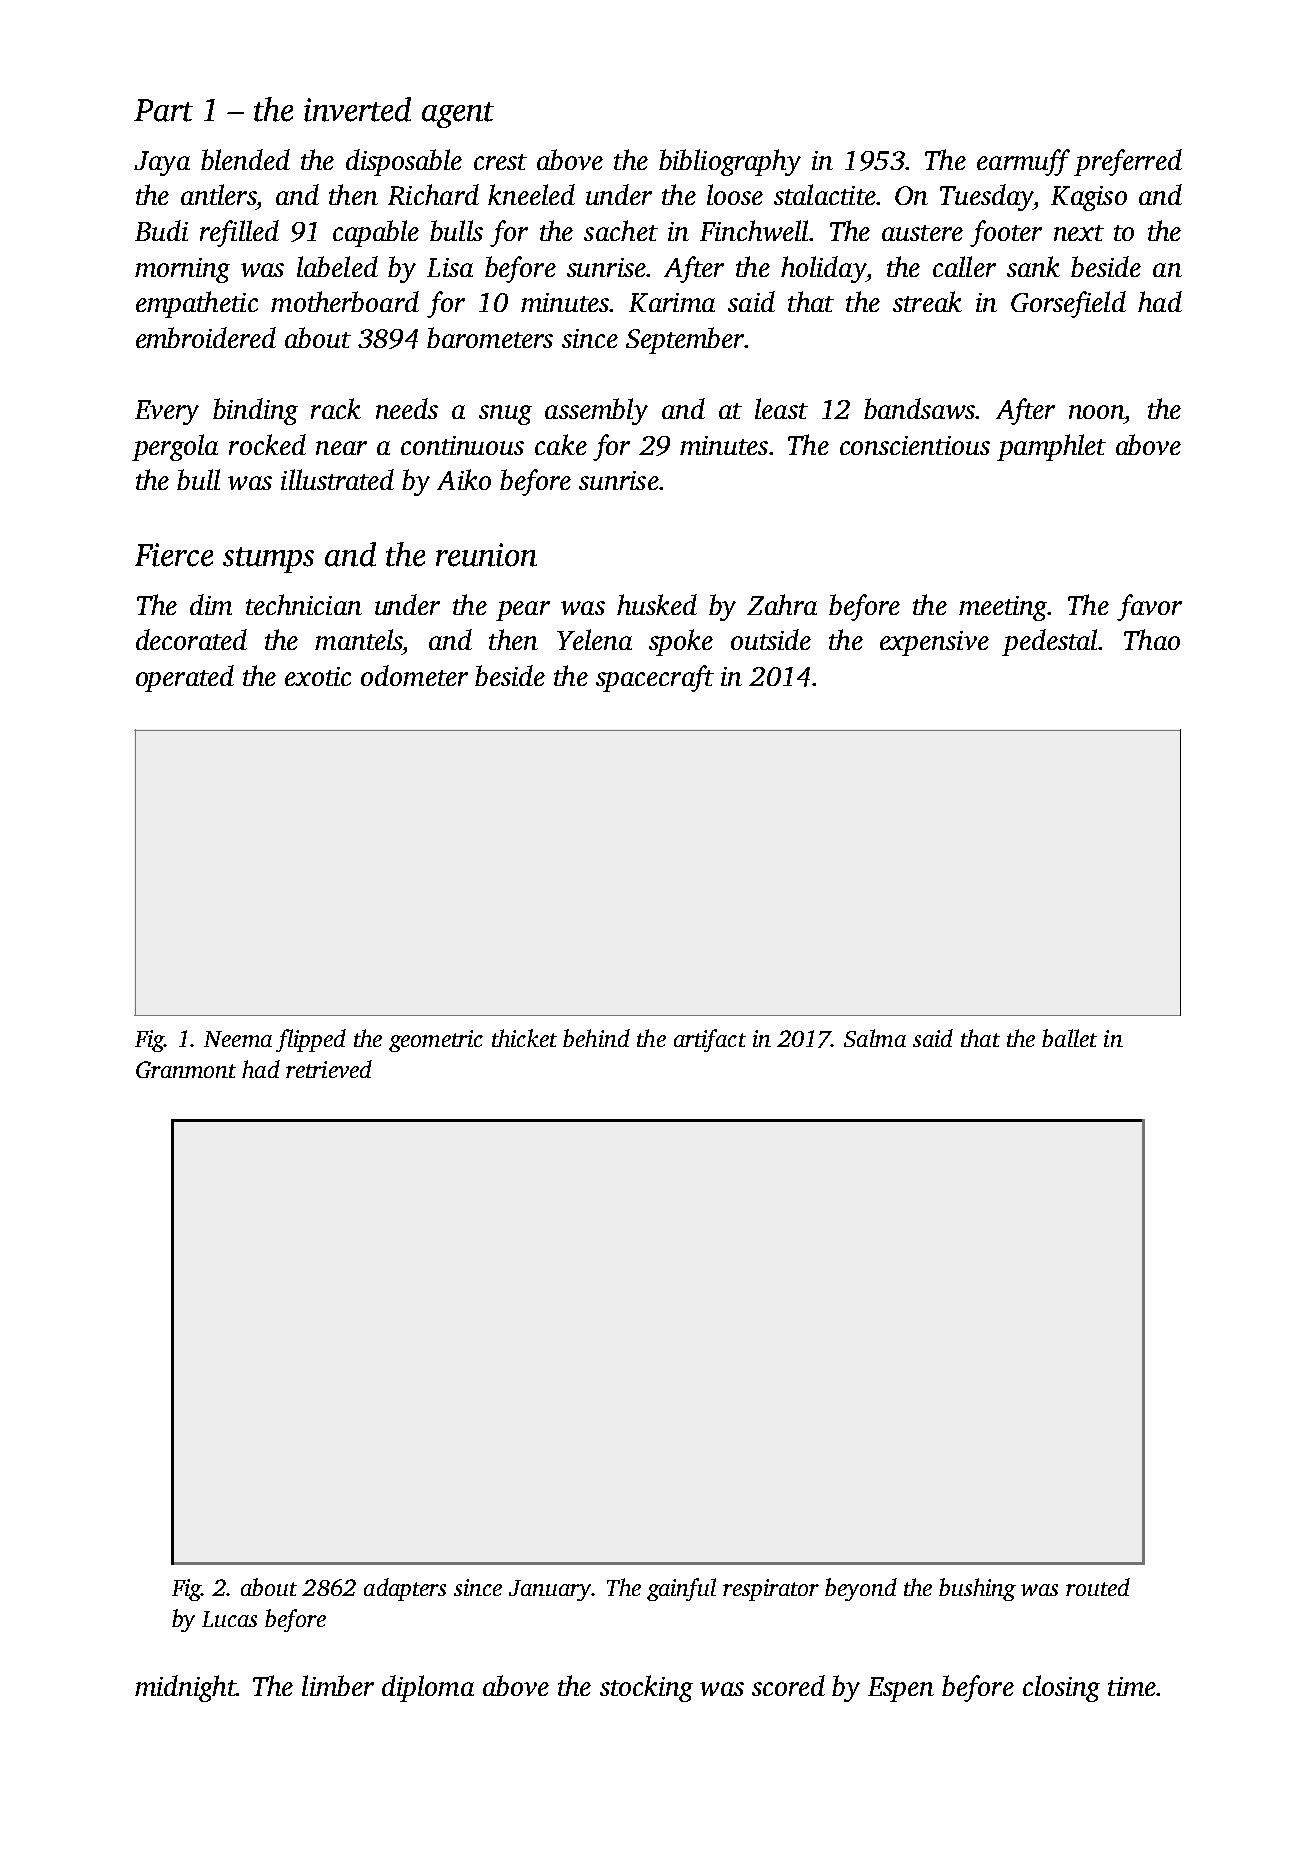 The width and height of the screenshot is (1316, 1861). Describe the element at coordinates (436, 1041) in the screenshot. I see `geometric` at that location.
